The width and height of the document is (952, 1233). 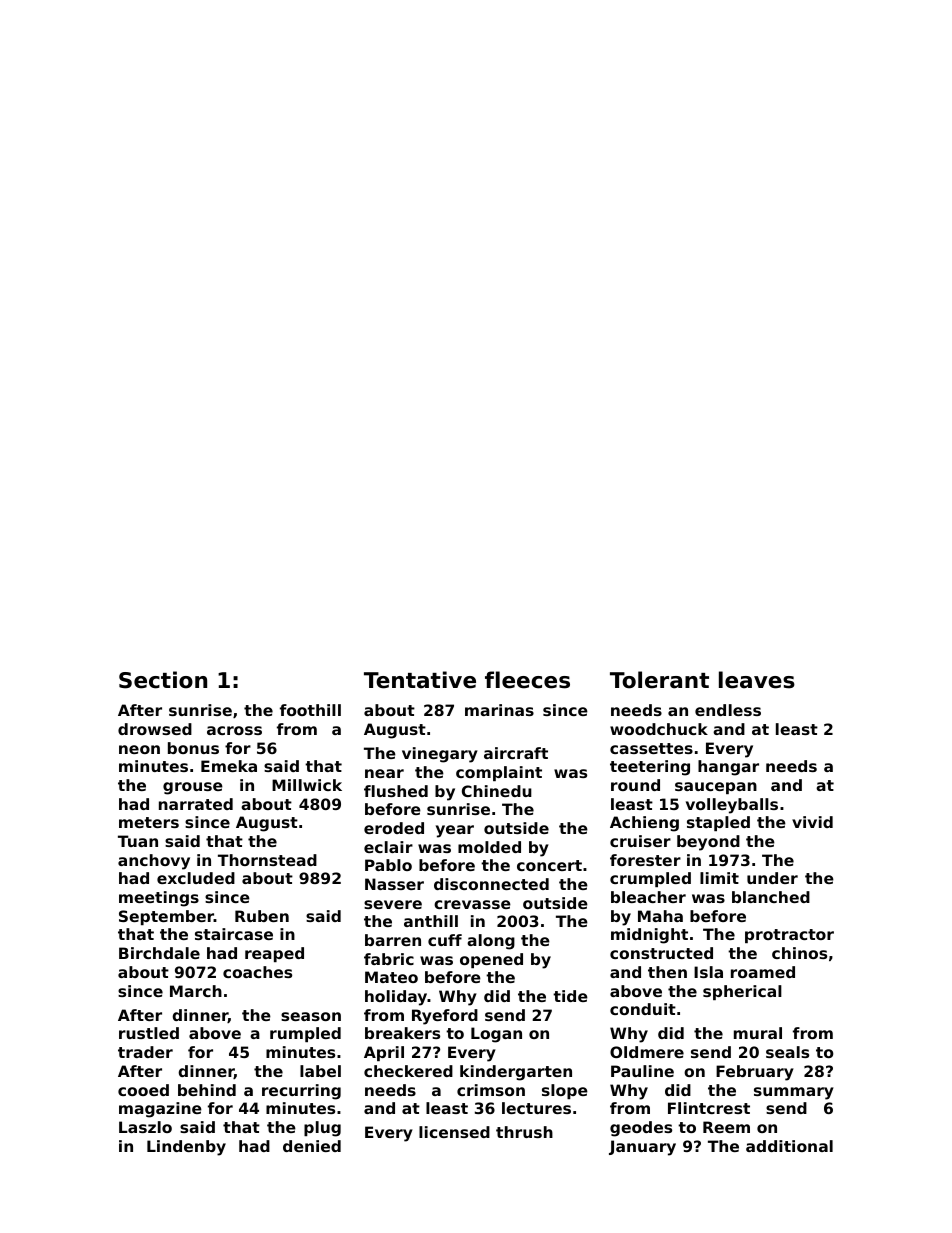 I want to click on Tolerant, so click(x=659, y=680).
